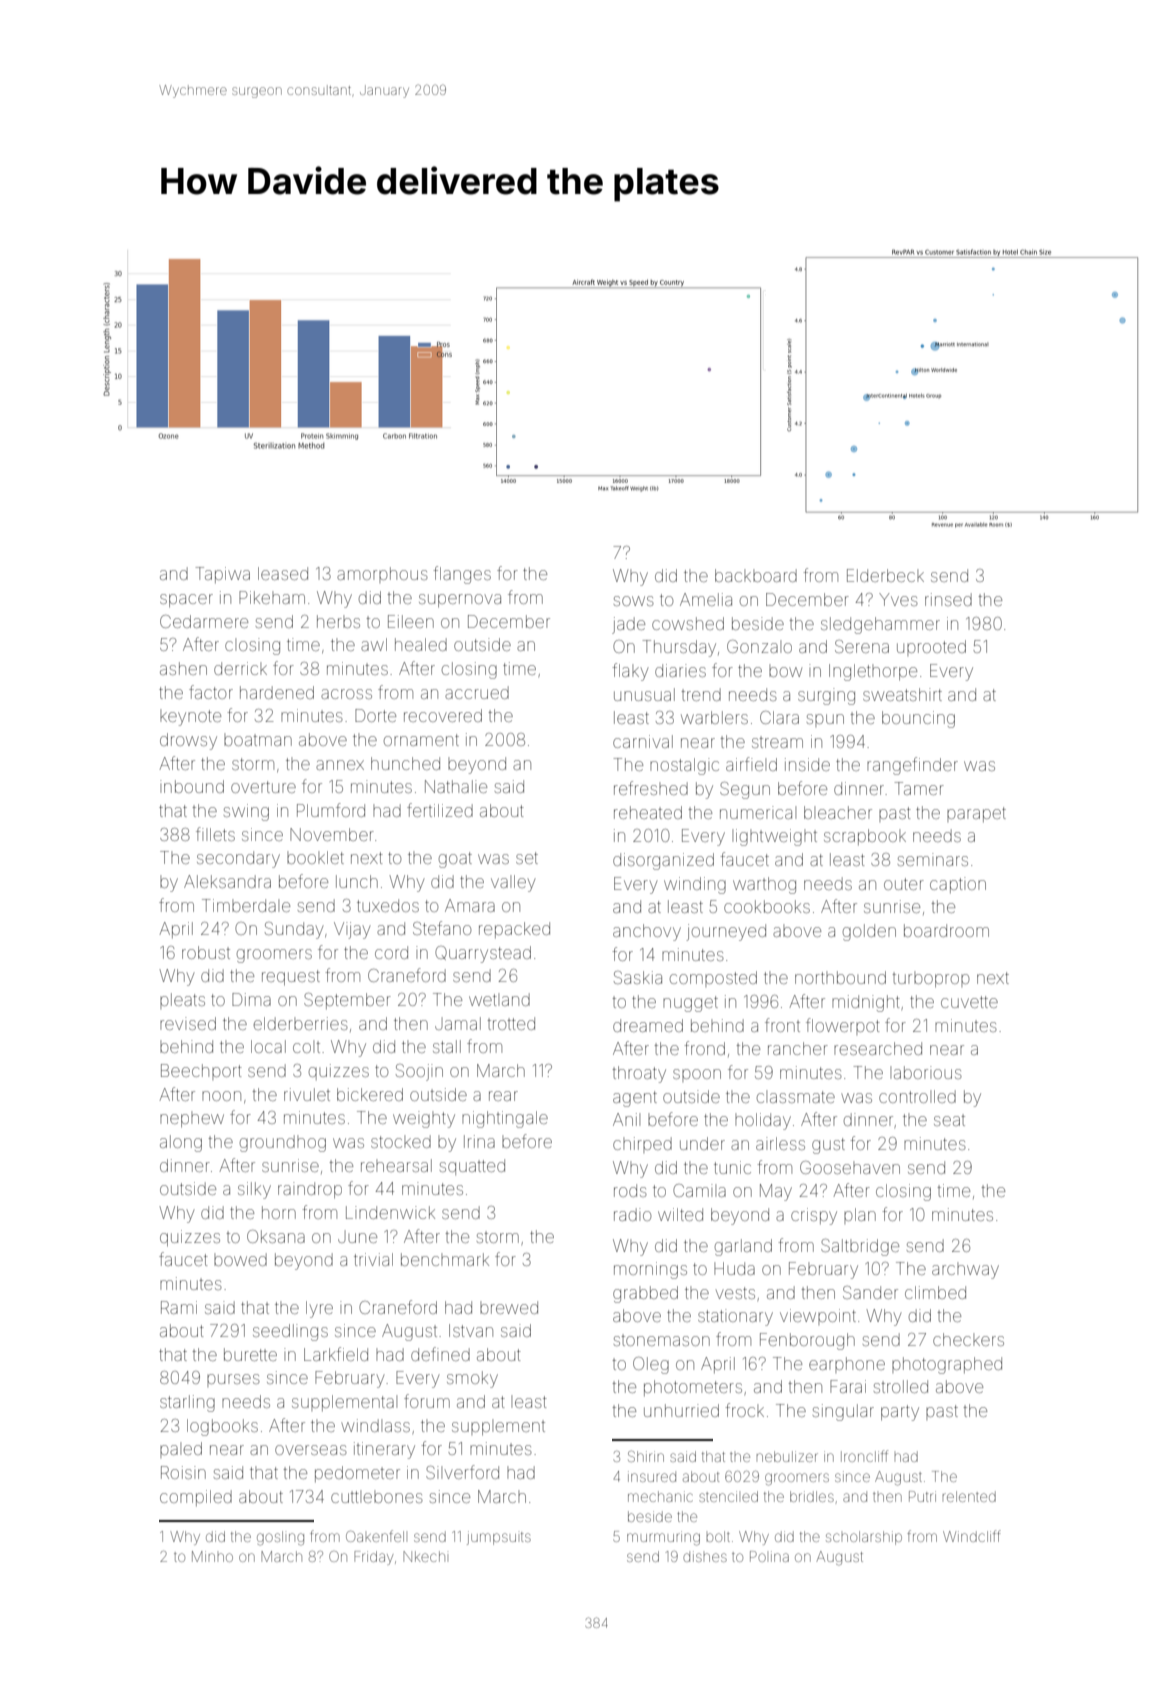 The image size is (1169, 1693). I want to click on along, so click(181, 1143).
